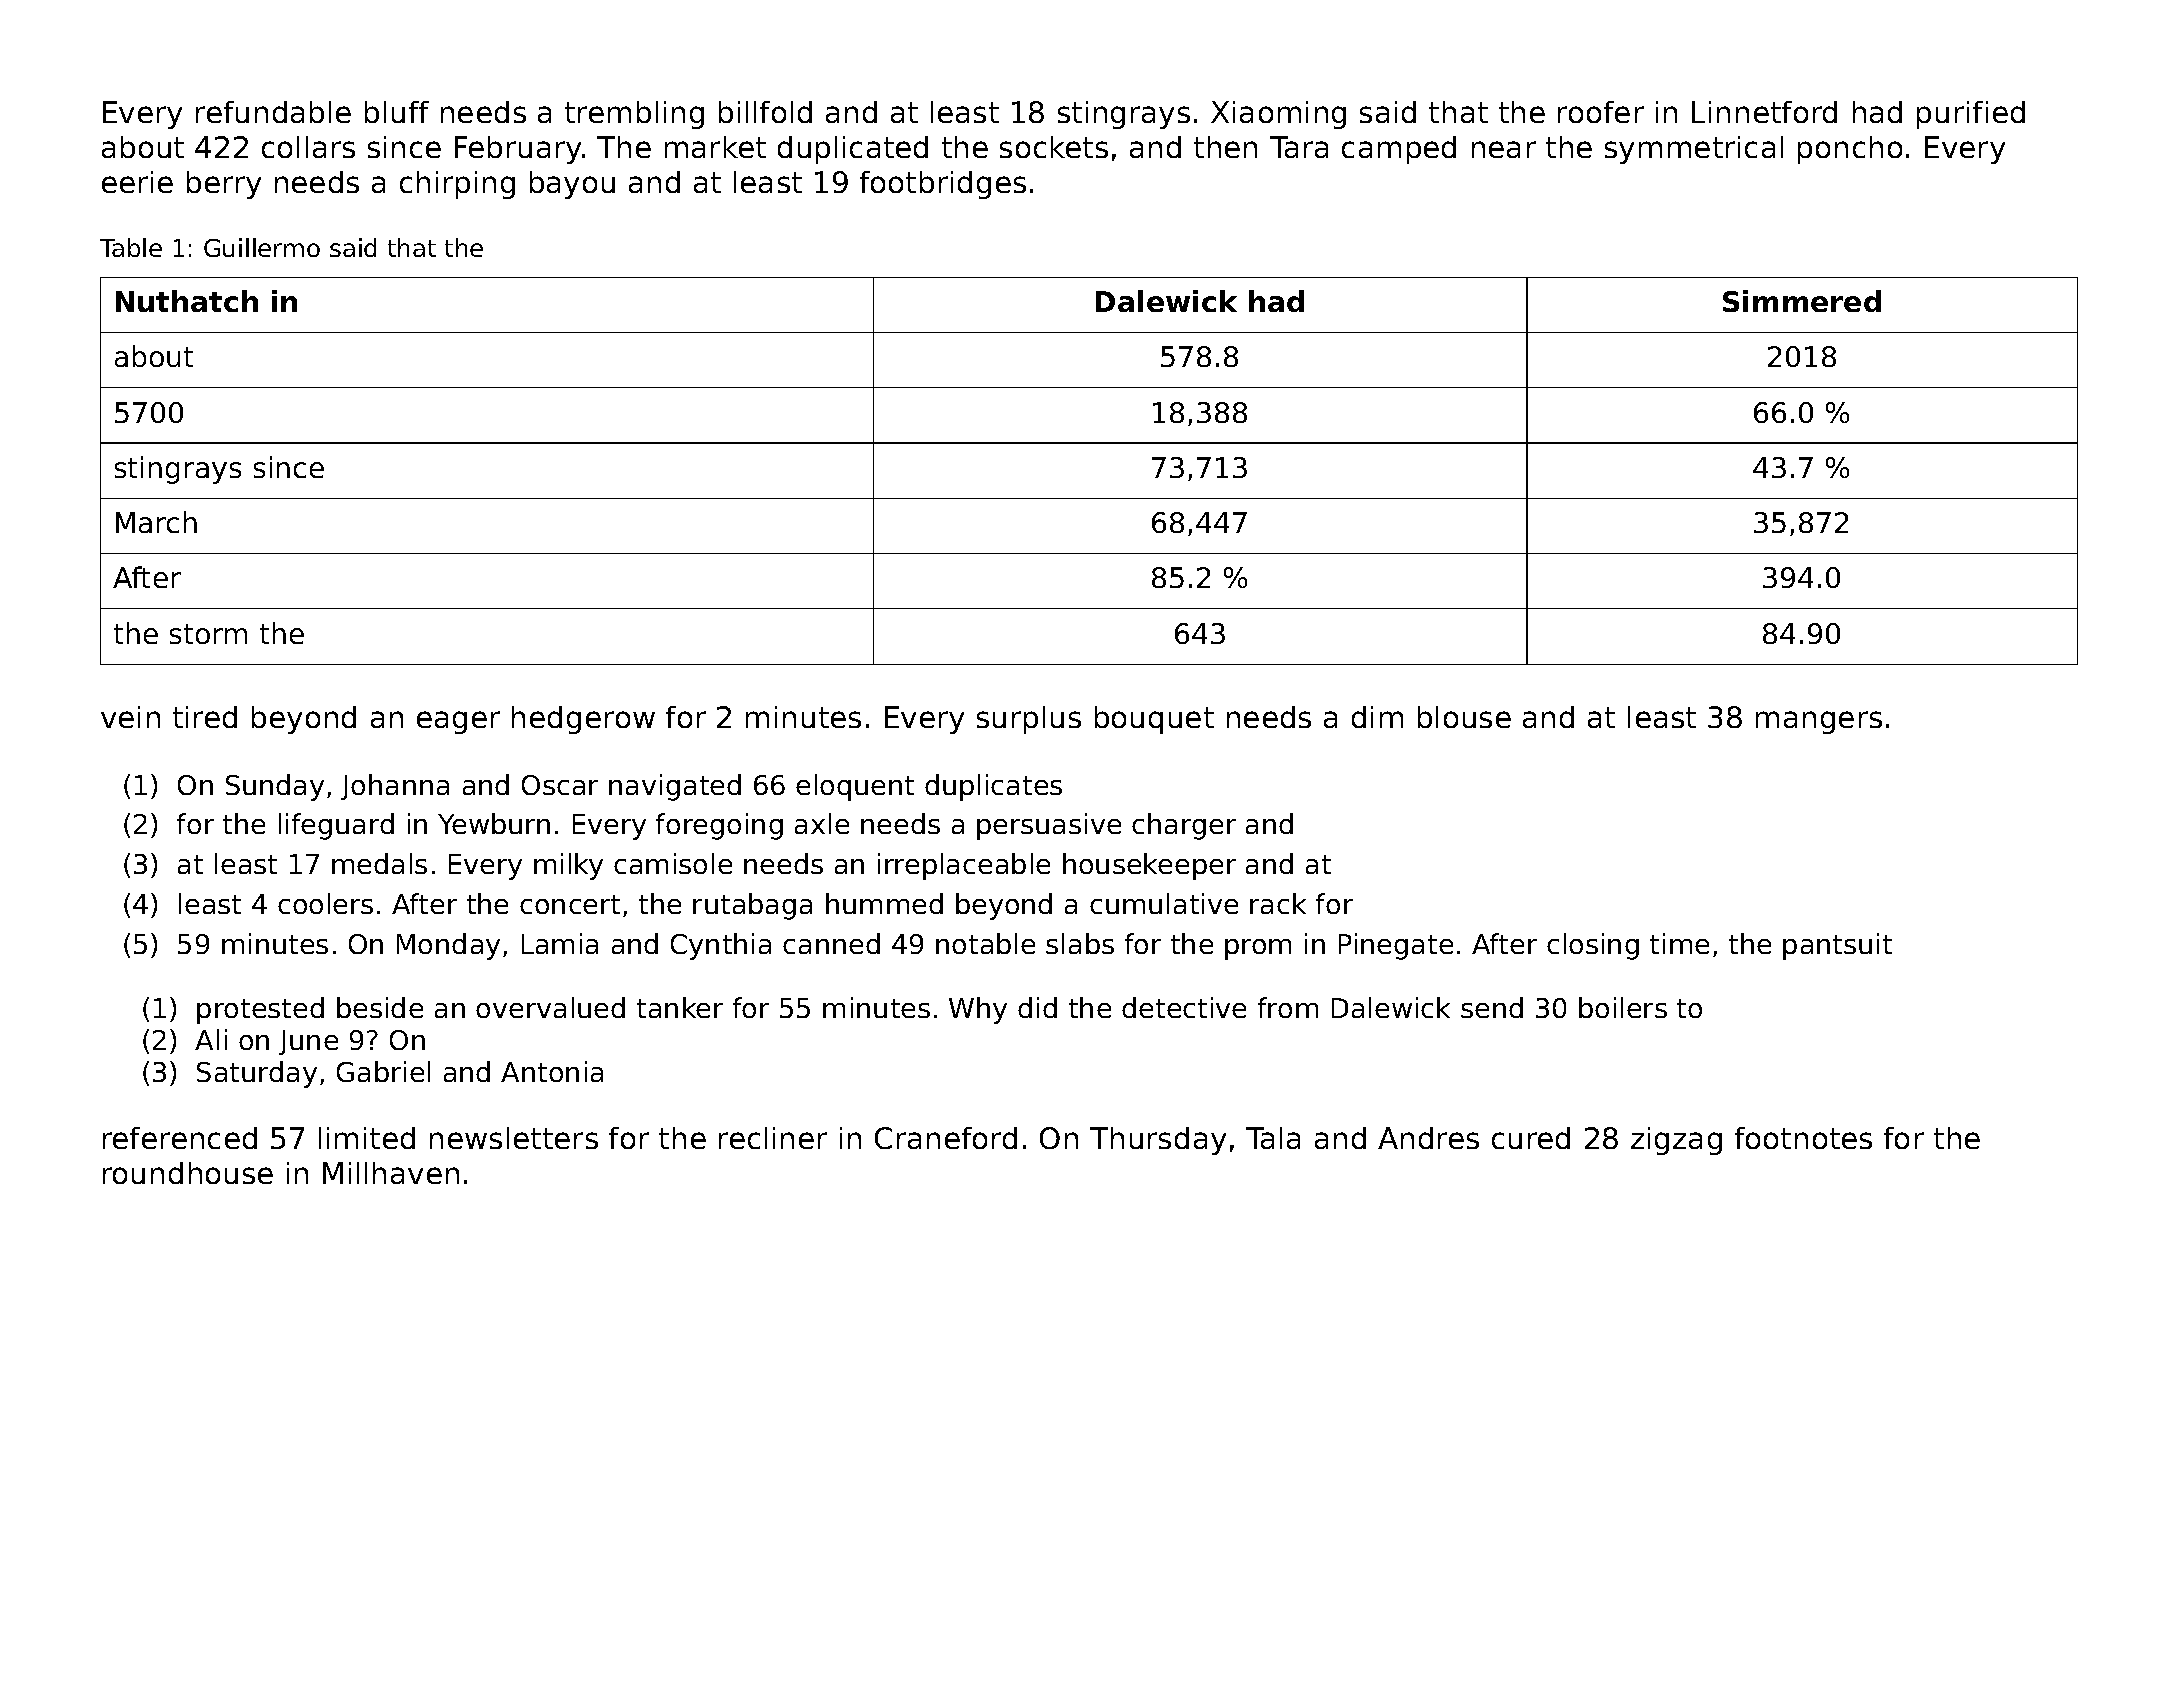 The height and width of the page is (1683, 2178). Describe the element at coordinates (391, 1173) in the page. I see `Millhaven` at that location.
